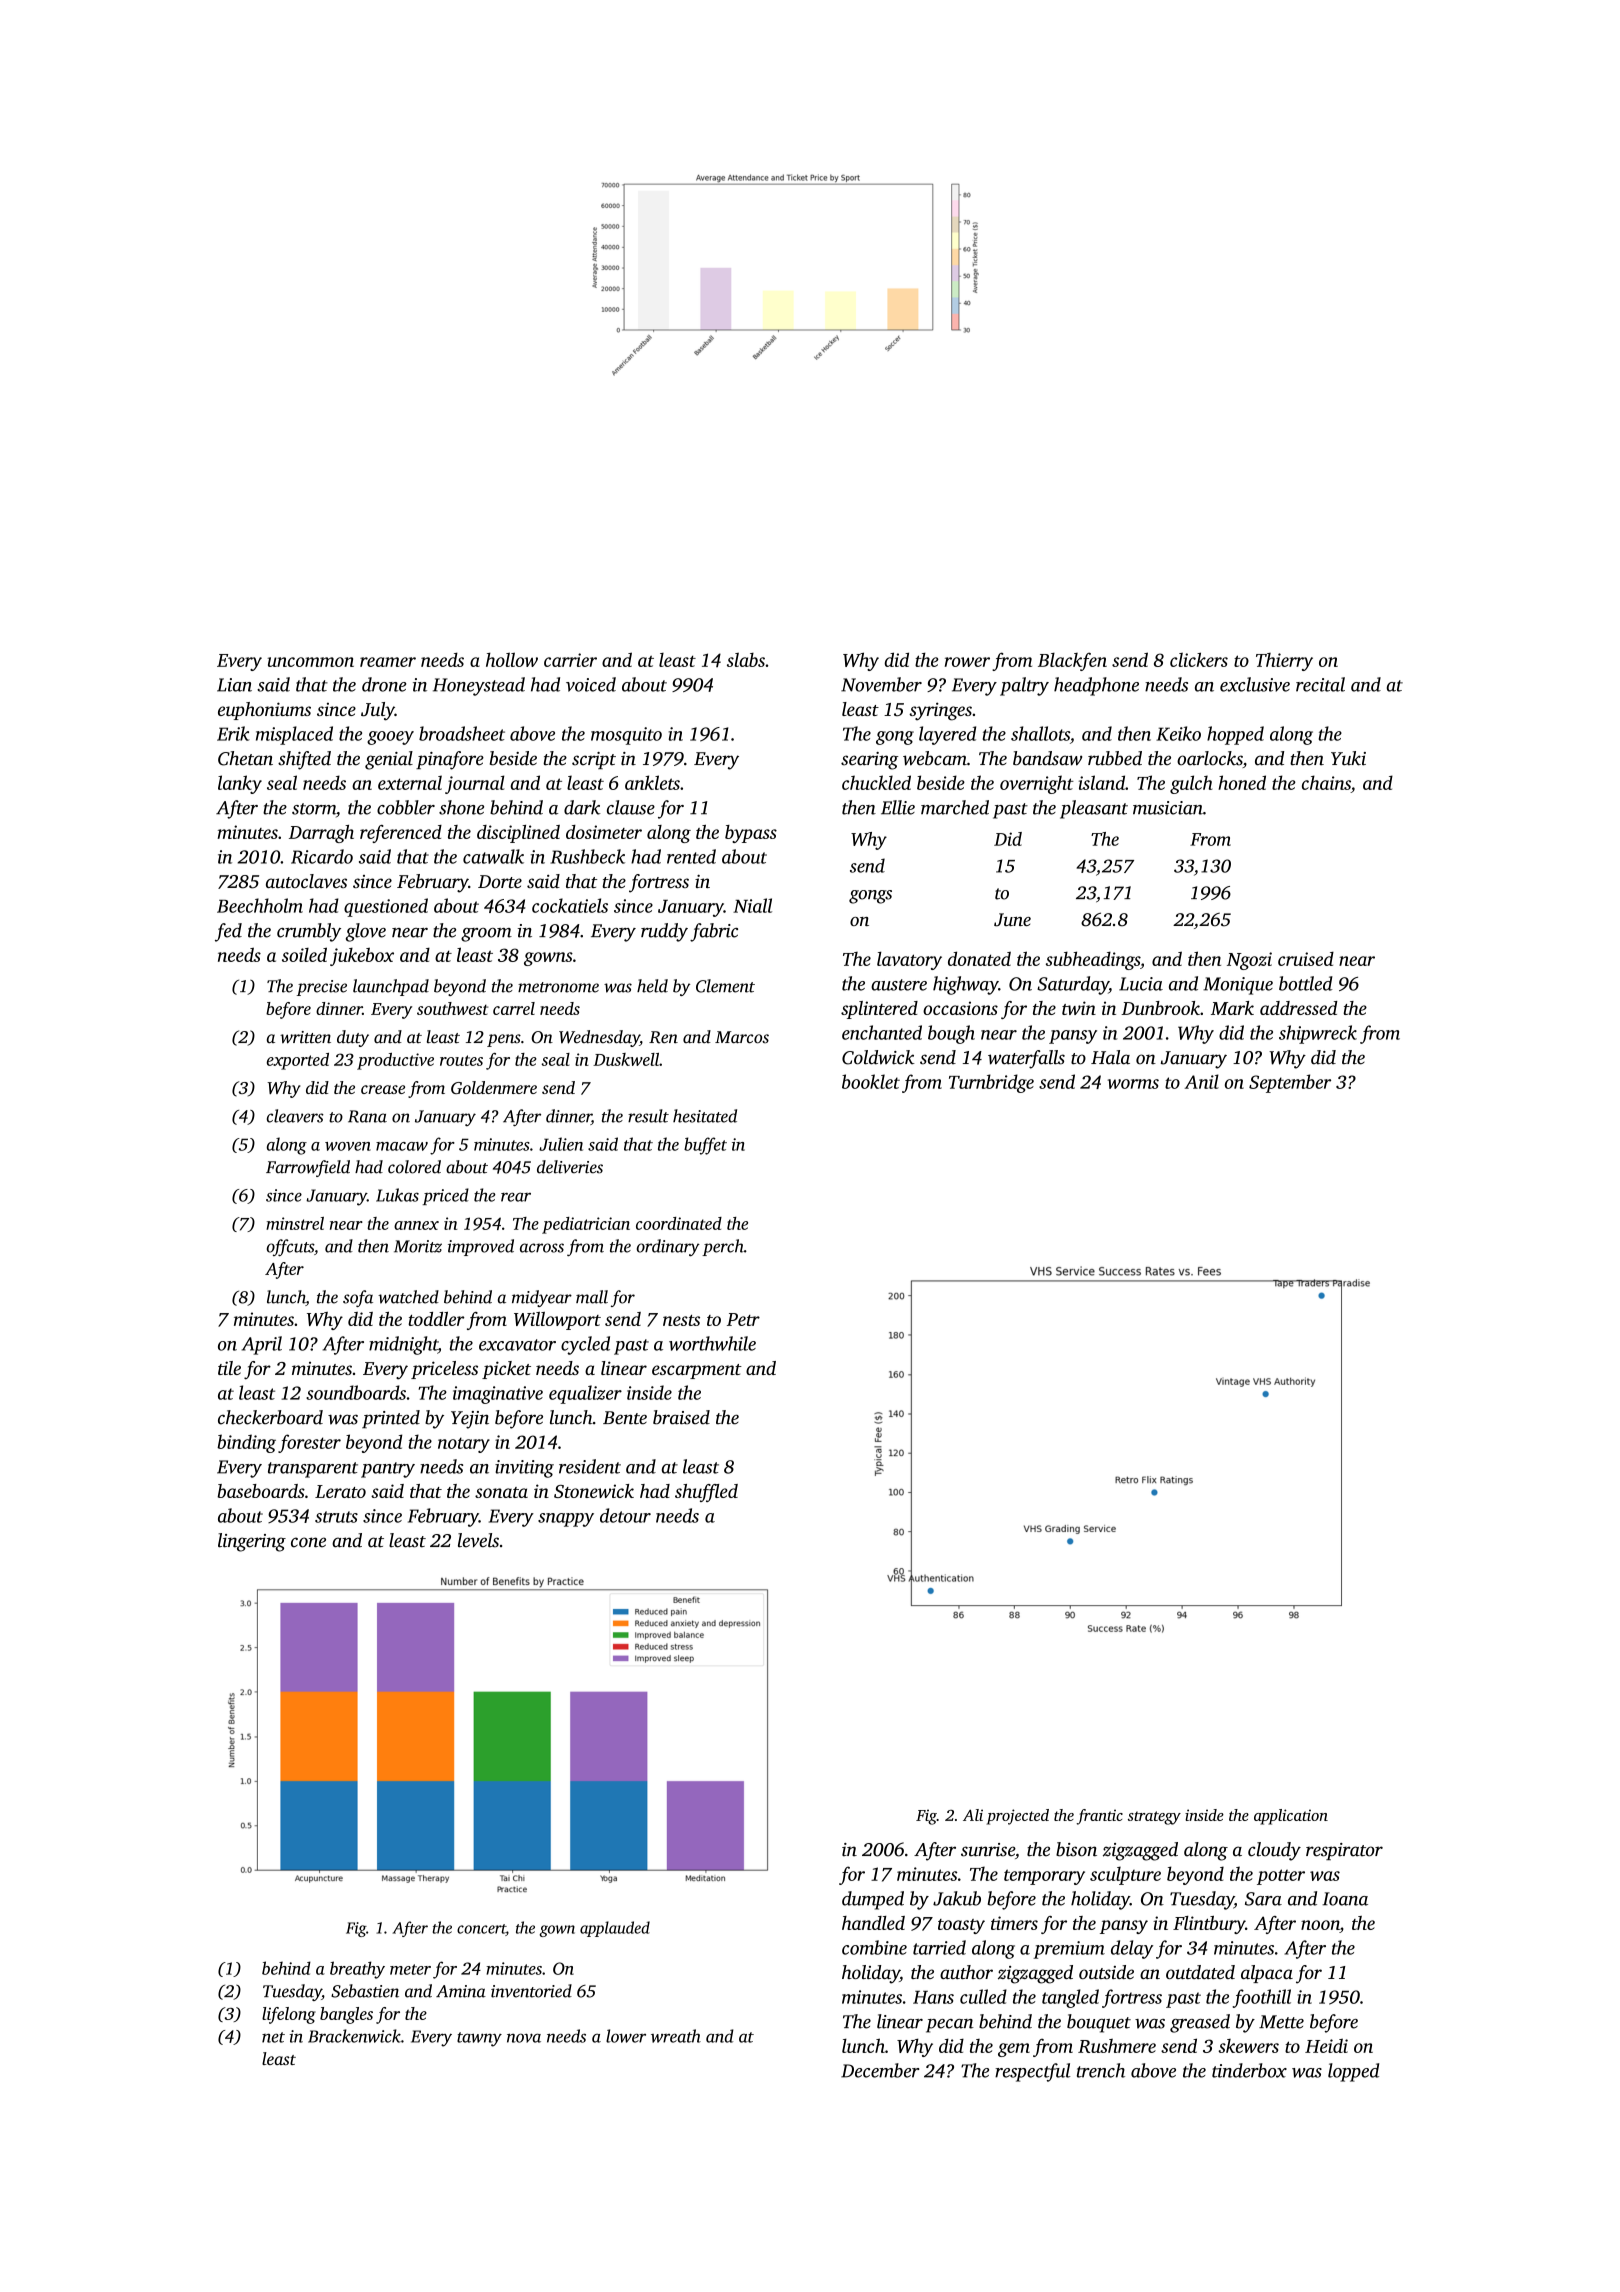 The width and height of the document is (1620, 2292). Describe the element at coordinates (723, 1247) in the document. I see `perch` at that location.
